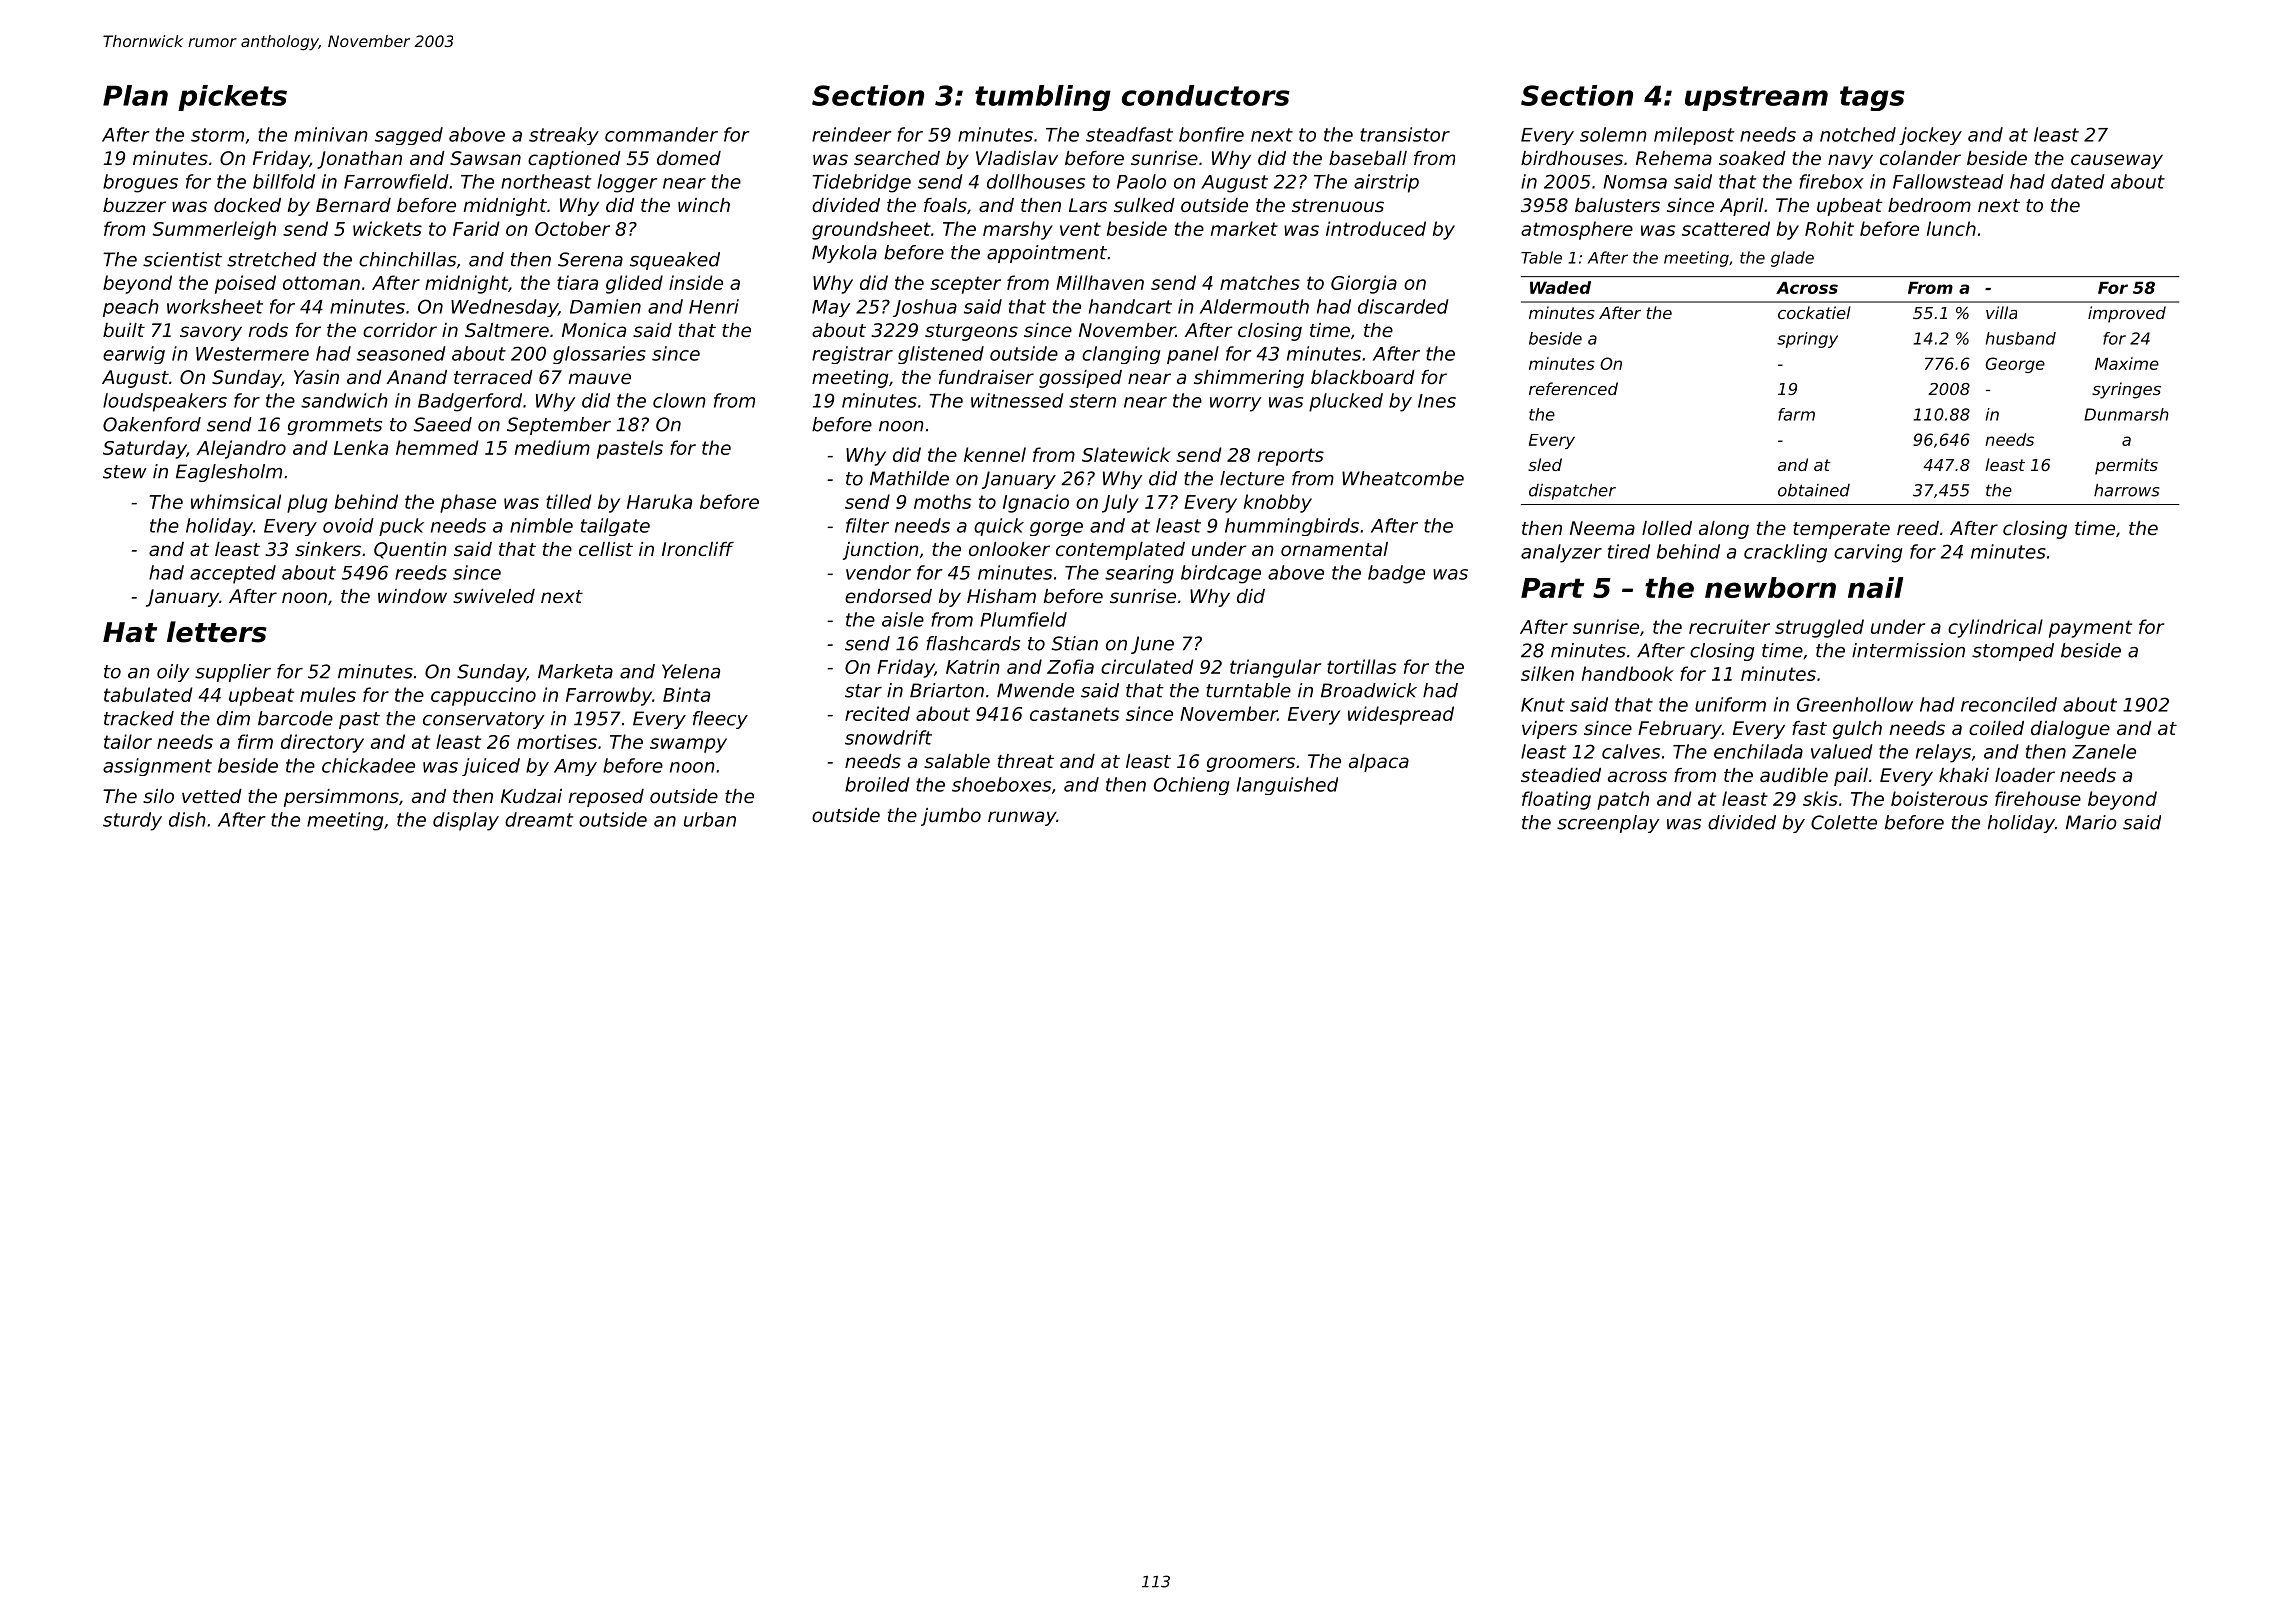  I want to click on pickets, so click(232, 98).
